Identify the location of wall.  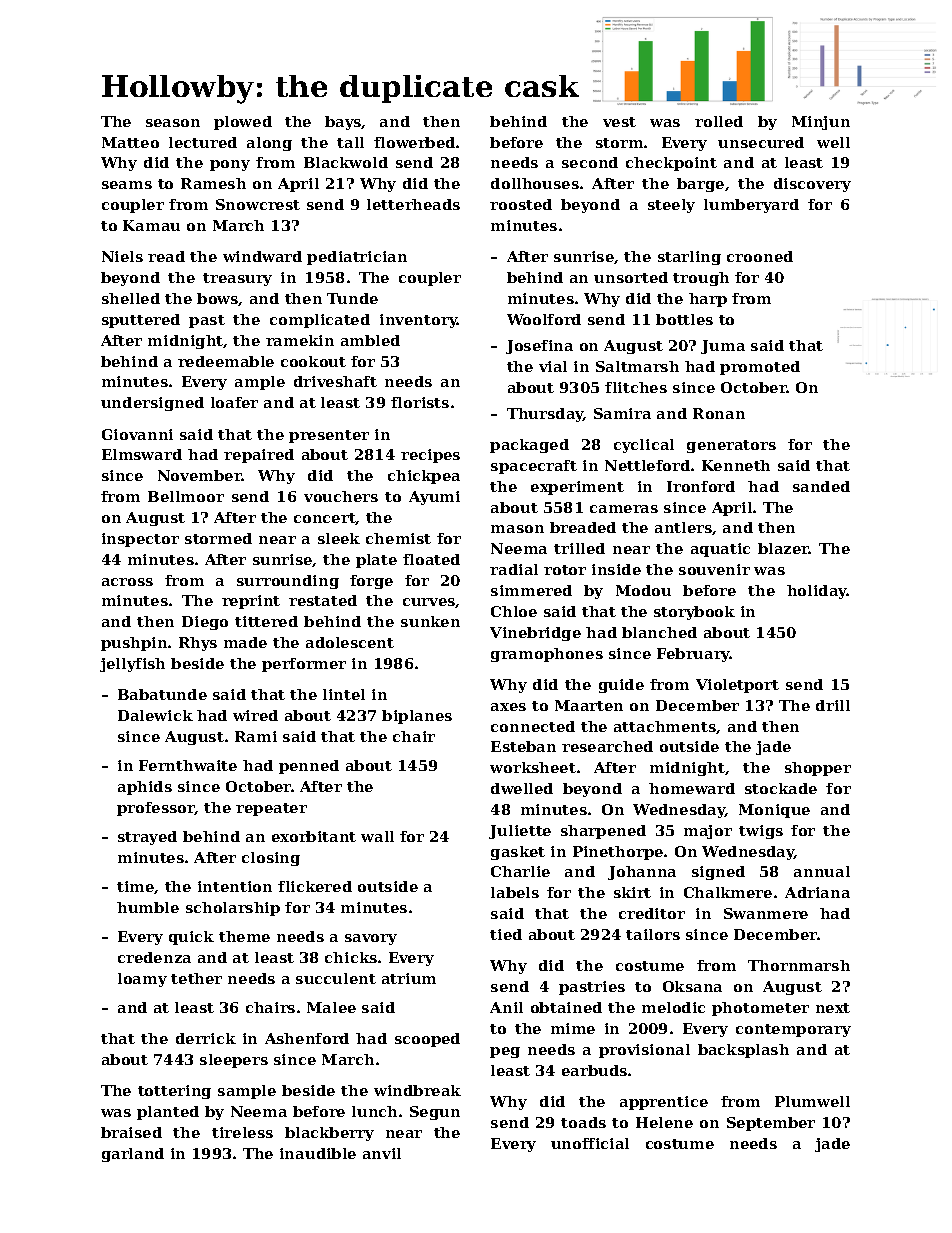
(377, 836).
